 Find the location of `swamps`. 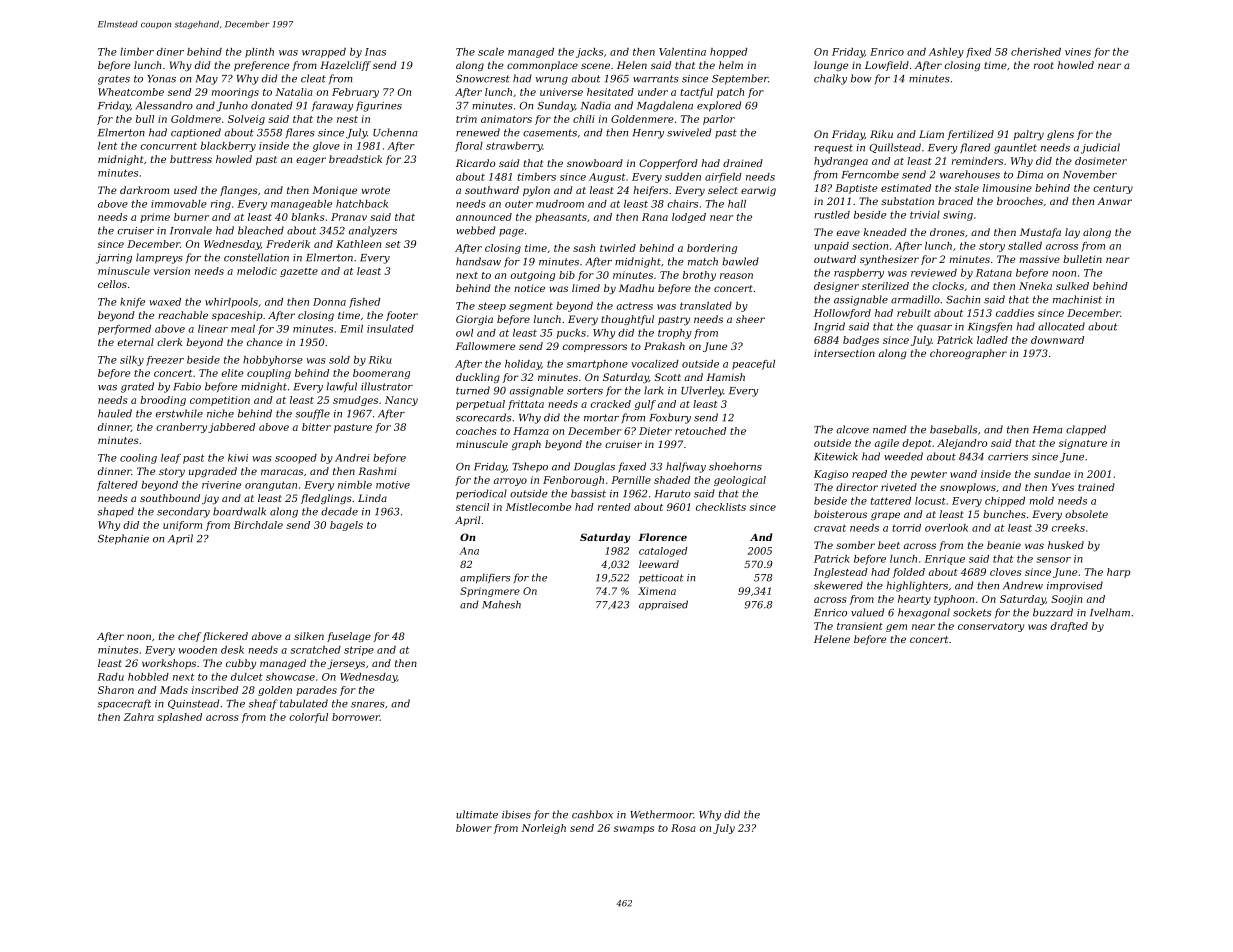

swamps is located at coordinates (634, 830).
